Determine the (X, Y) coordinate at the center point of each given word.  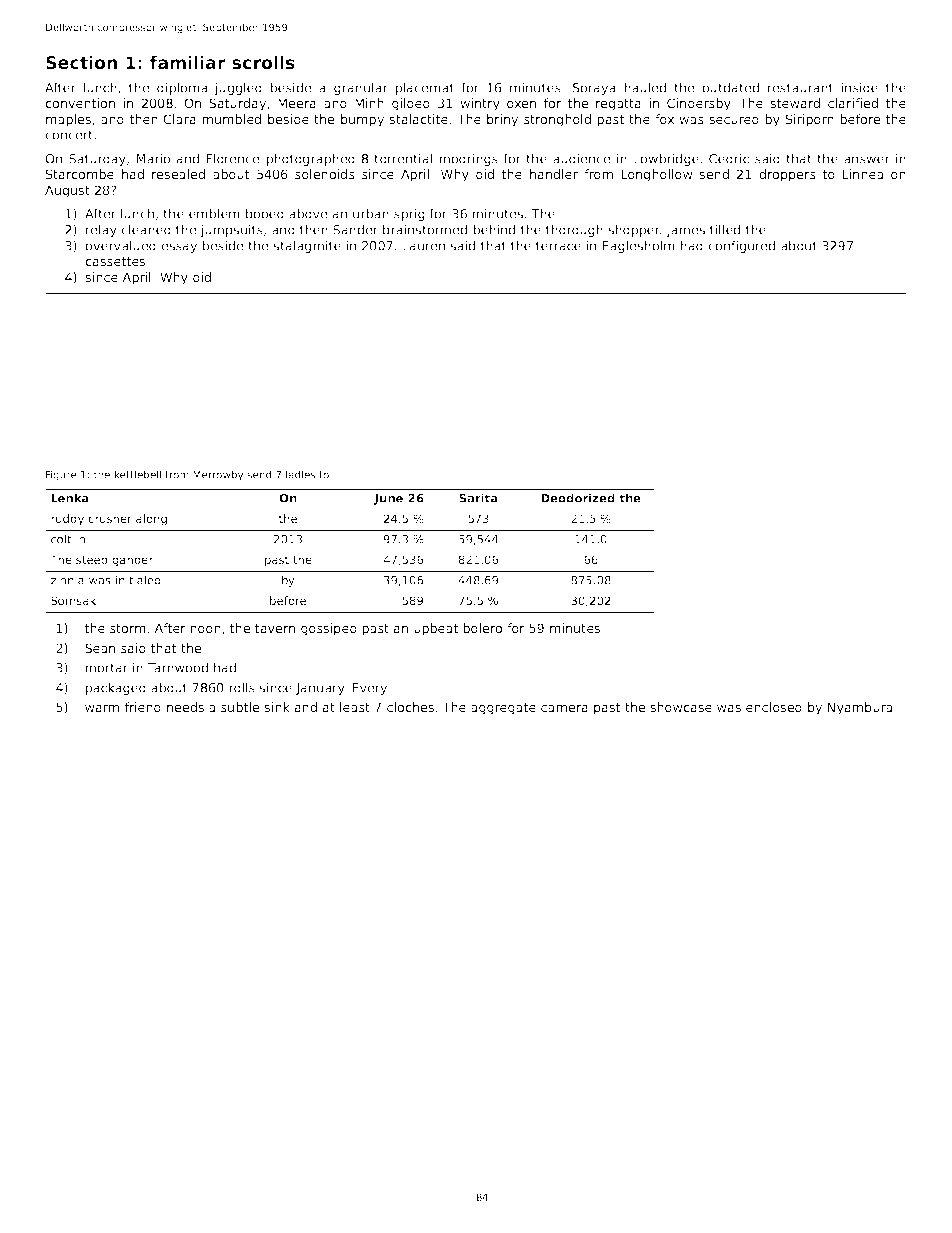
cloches (410, 707)
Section (81, 62)
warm (102, 708)
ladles (301, 474)
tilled (725, 229)
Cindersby (699, 104)
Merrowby (218, 475)
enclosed (774, 707)
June (388, 499)
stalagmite (307, 246)
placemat (424, 88)
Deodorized (578, 498)
